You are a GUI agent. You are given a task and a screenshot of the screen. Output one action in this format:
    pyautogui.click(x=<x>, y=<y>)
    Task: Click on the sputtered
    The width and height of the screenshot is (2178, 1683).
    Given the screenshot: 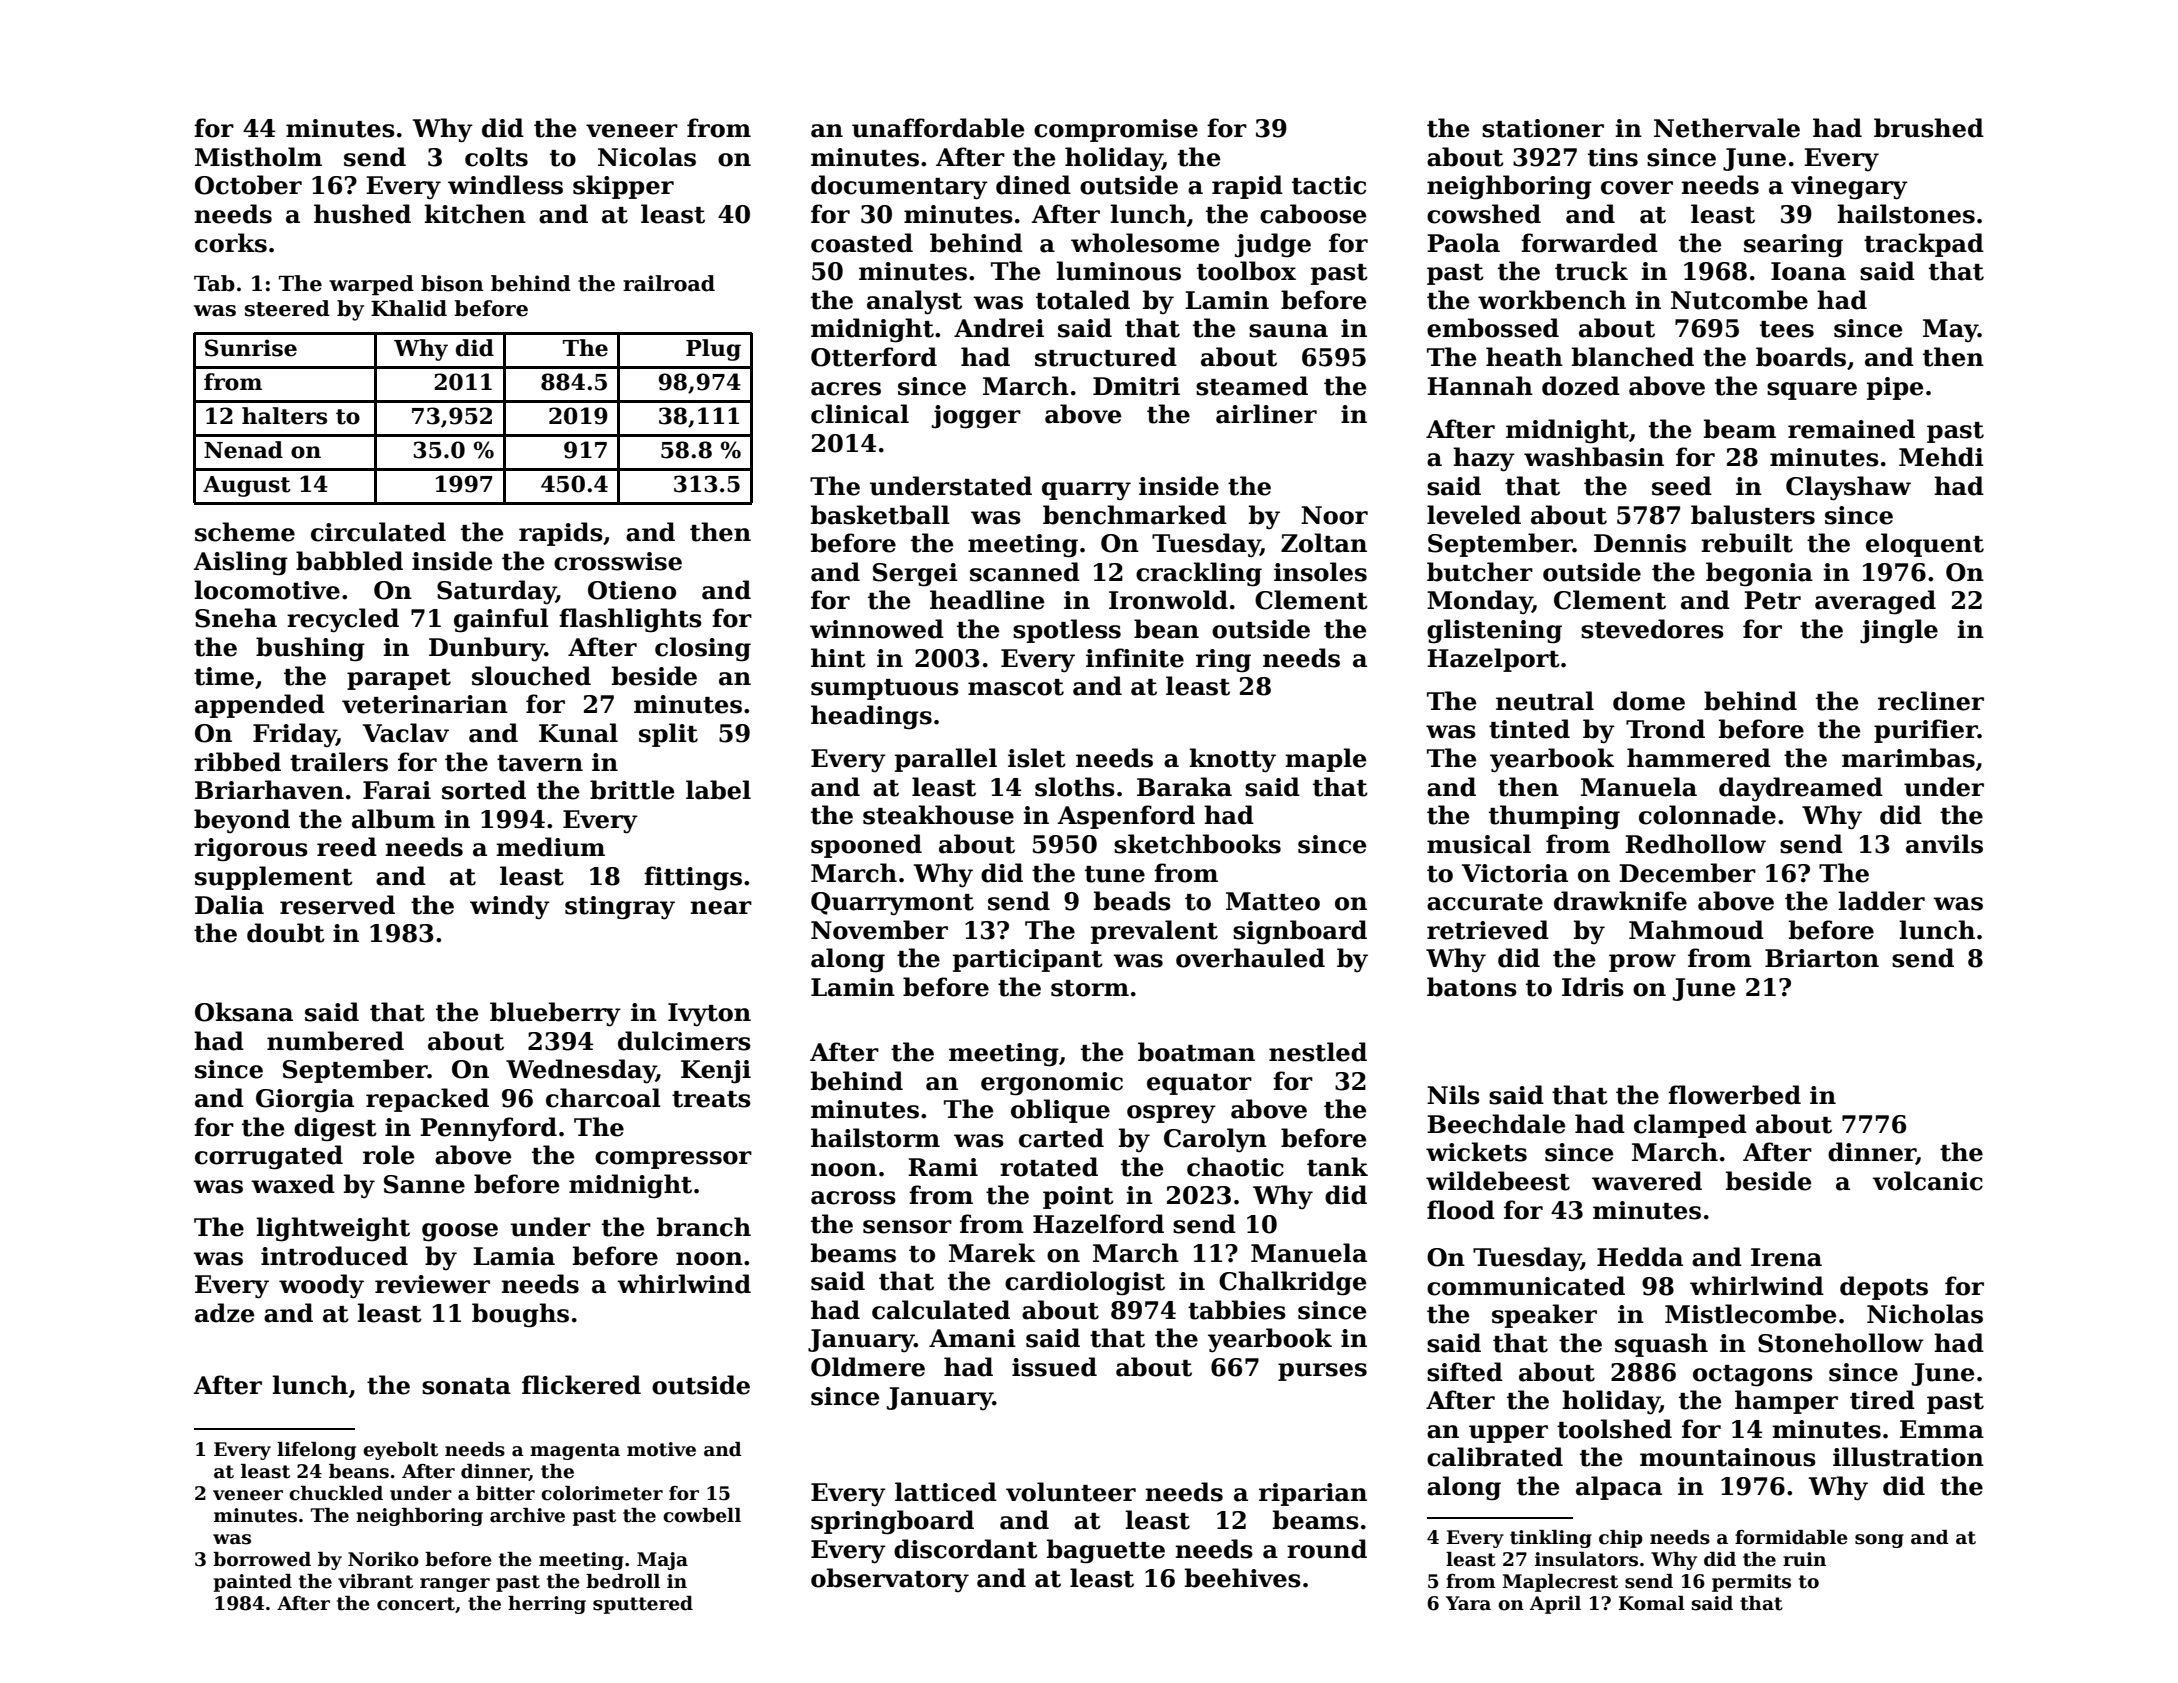 What is the action you would take?
    pyautogui.click(x=643, y=1605)
